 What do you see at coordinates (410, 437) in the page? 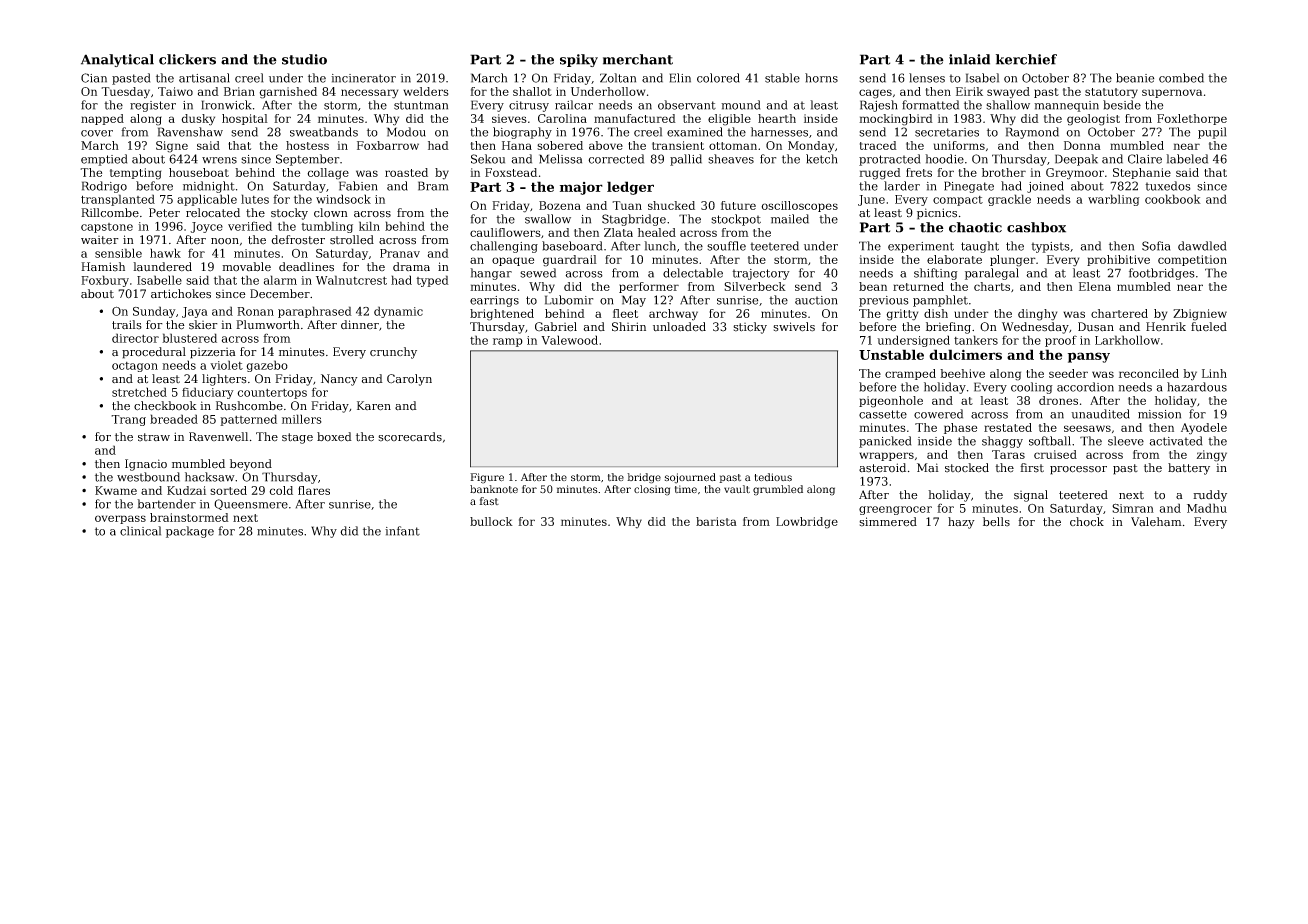
I see `scorecards` at bounding box center [410, 437].
